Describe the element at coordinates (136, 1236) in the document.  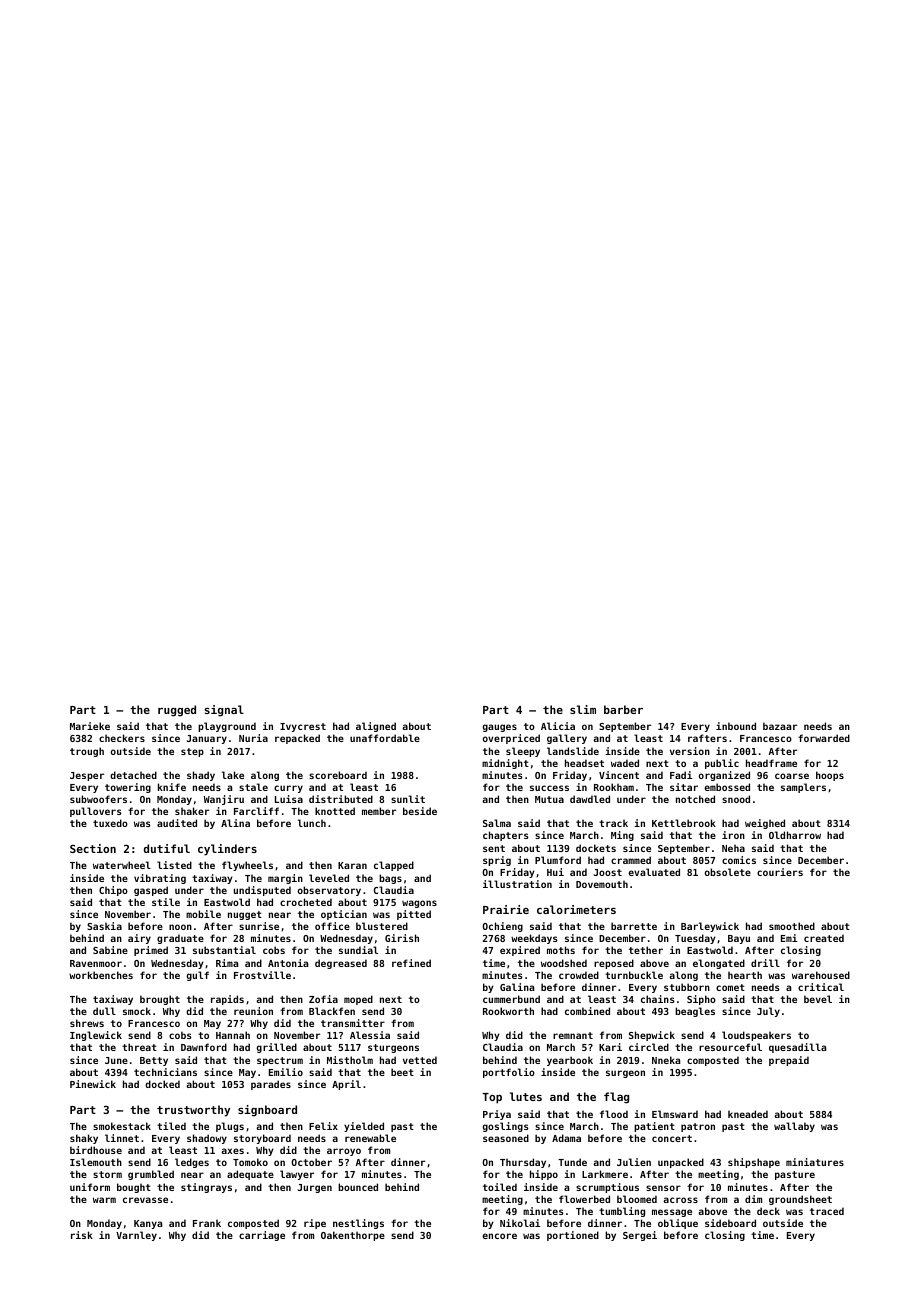
I see `Varnley` at that location.
